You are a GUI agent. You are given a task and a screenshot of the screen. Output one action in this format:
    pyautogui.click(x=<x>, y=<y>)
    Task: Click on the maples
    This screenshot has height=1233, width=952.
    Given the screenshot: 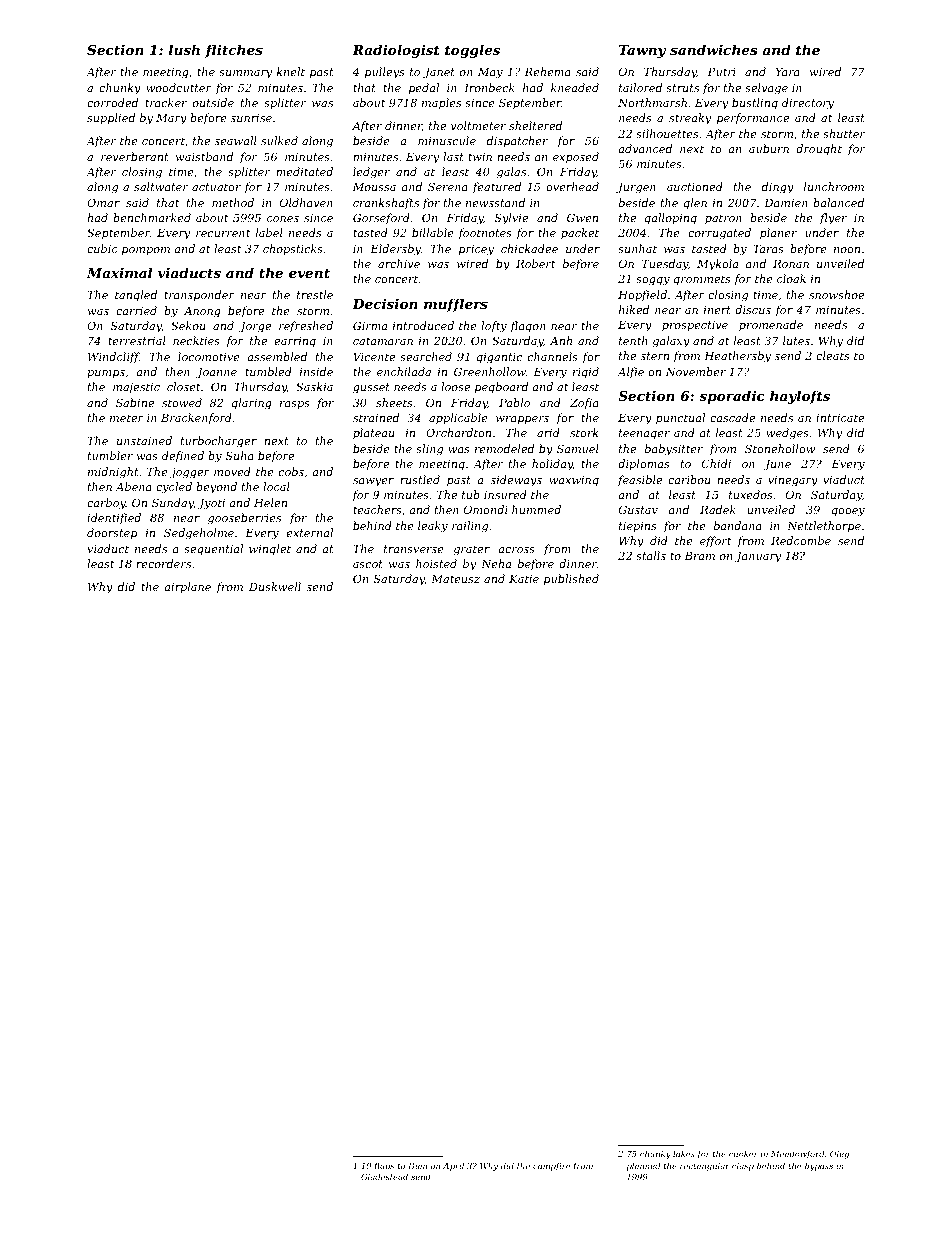 What is the action you would take?
    pyautogui.click(x=441, y=104)
